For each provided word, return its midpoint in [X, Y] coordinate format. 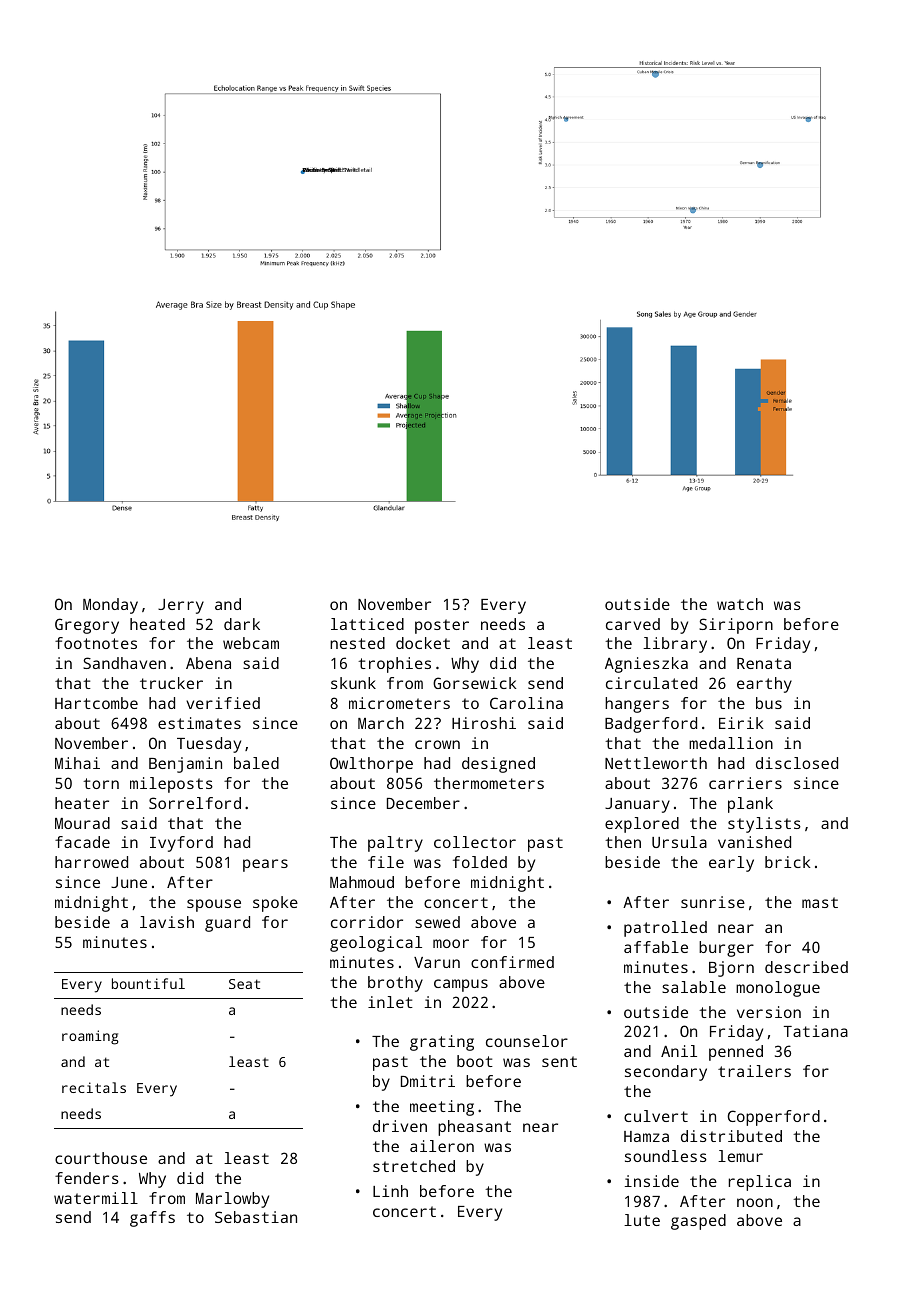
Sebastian [256, 1217]
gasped [698, 1222]
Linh [390, 1191]
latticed [367, 624]
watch [740, 604]
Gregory [87, 626]
